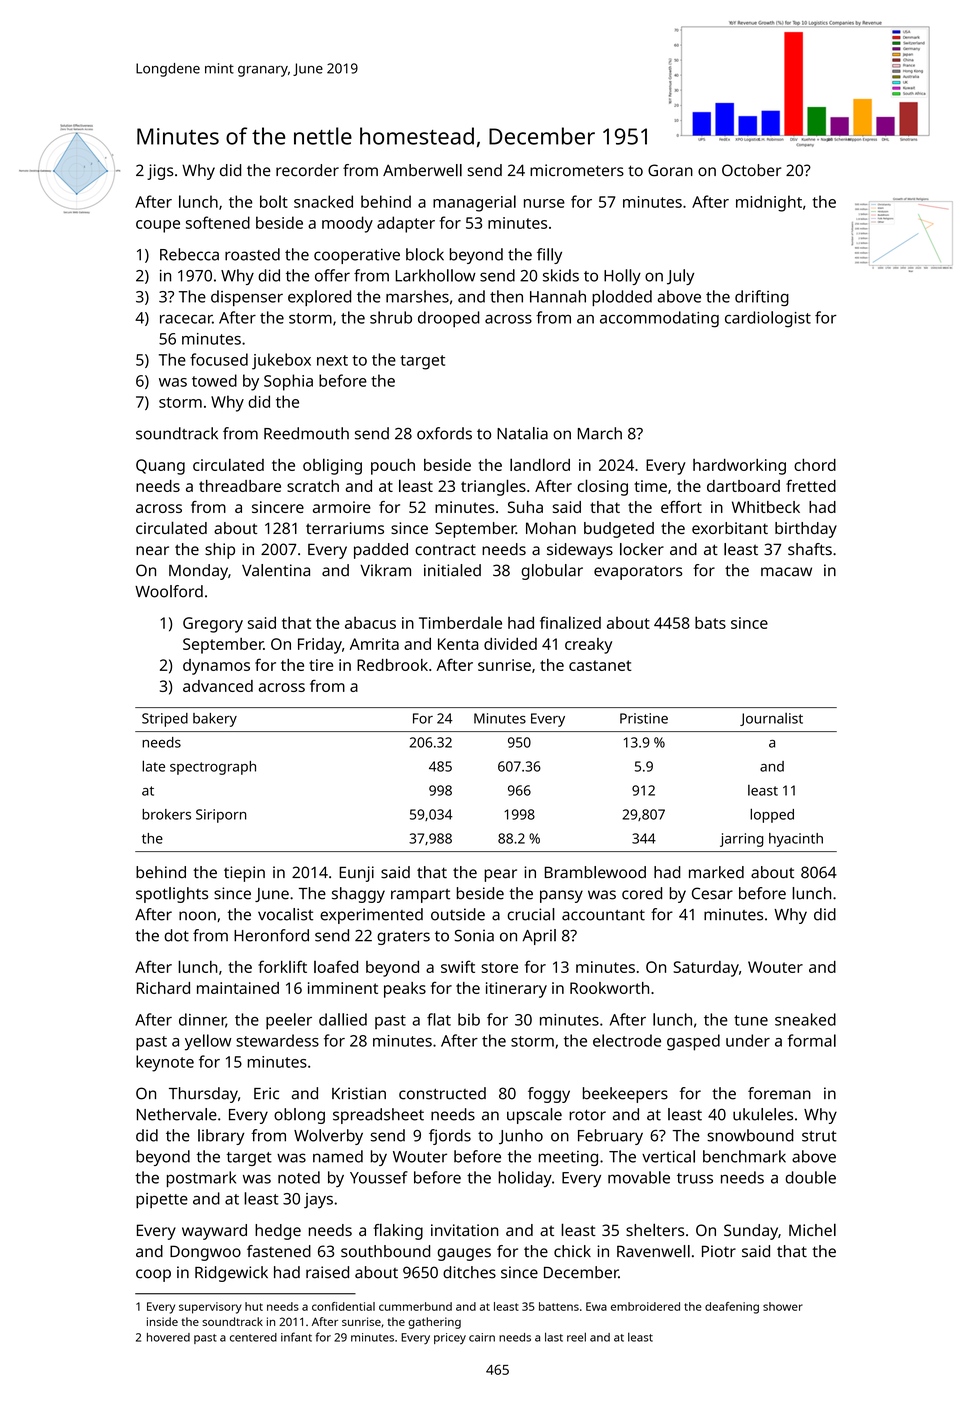  Describe the element at coordinates (213, 768) in the screenshot. I see `spectrograph` at that location.
